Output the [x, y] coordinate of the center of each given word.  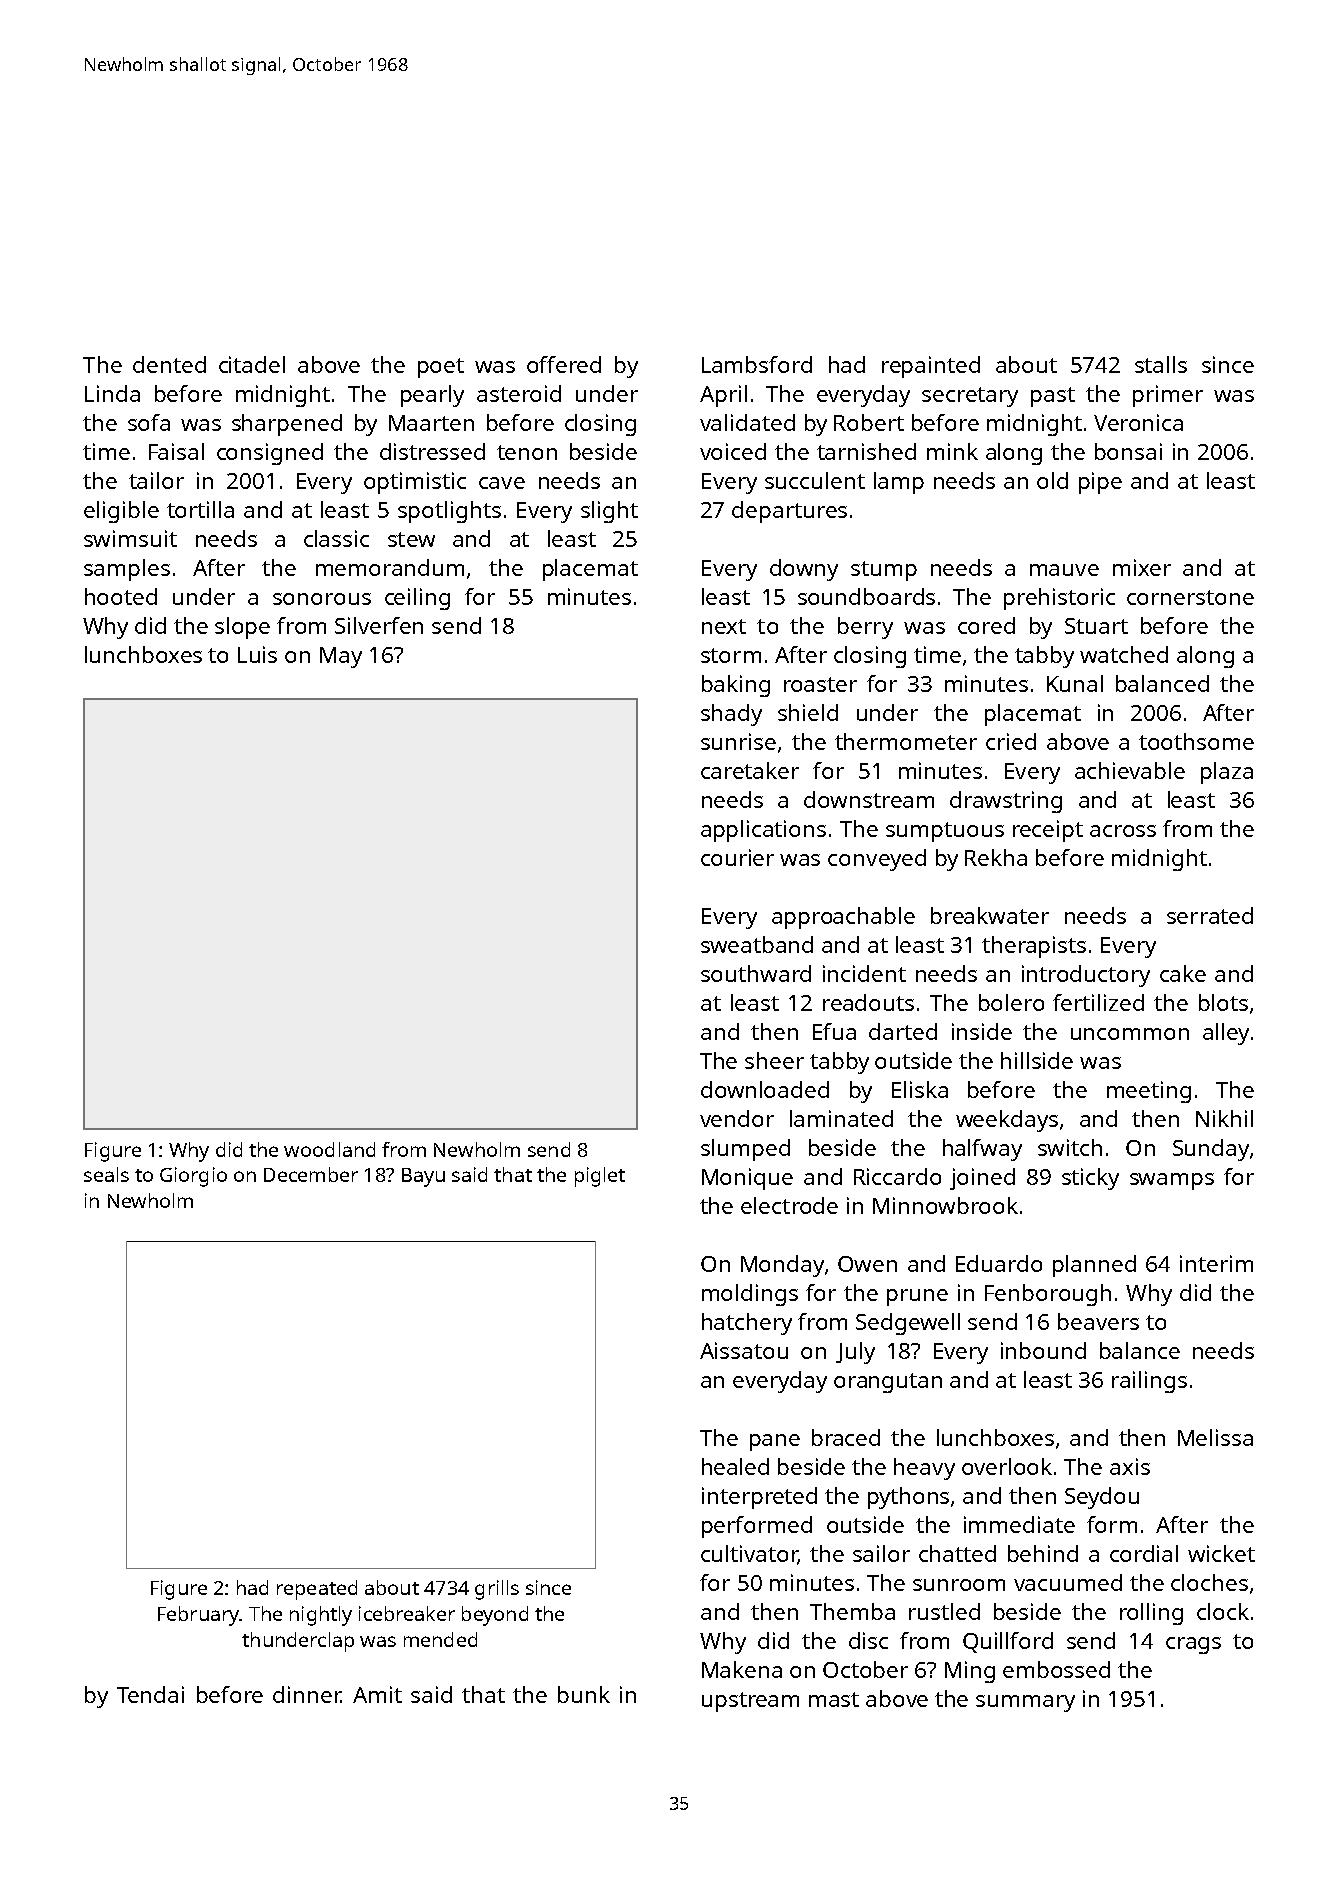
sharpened [287, 425]
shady [731, 715]
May [341, 657]
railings [1149, 1382]
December [311, 1174]
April [723, 396]
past [1053, 397]
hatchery [747, 1324]
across [1123, 831]
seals [106, 1174]
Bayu [423, 1177]
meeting [1149, 1092]
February [198, 1616]
